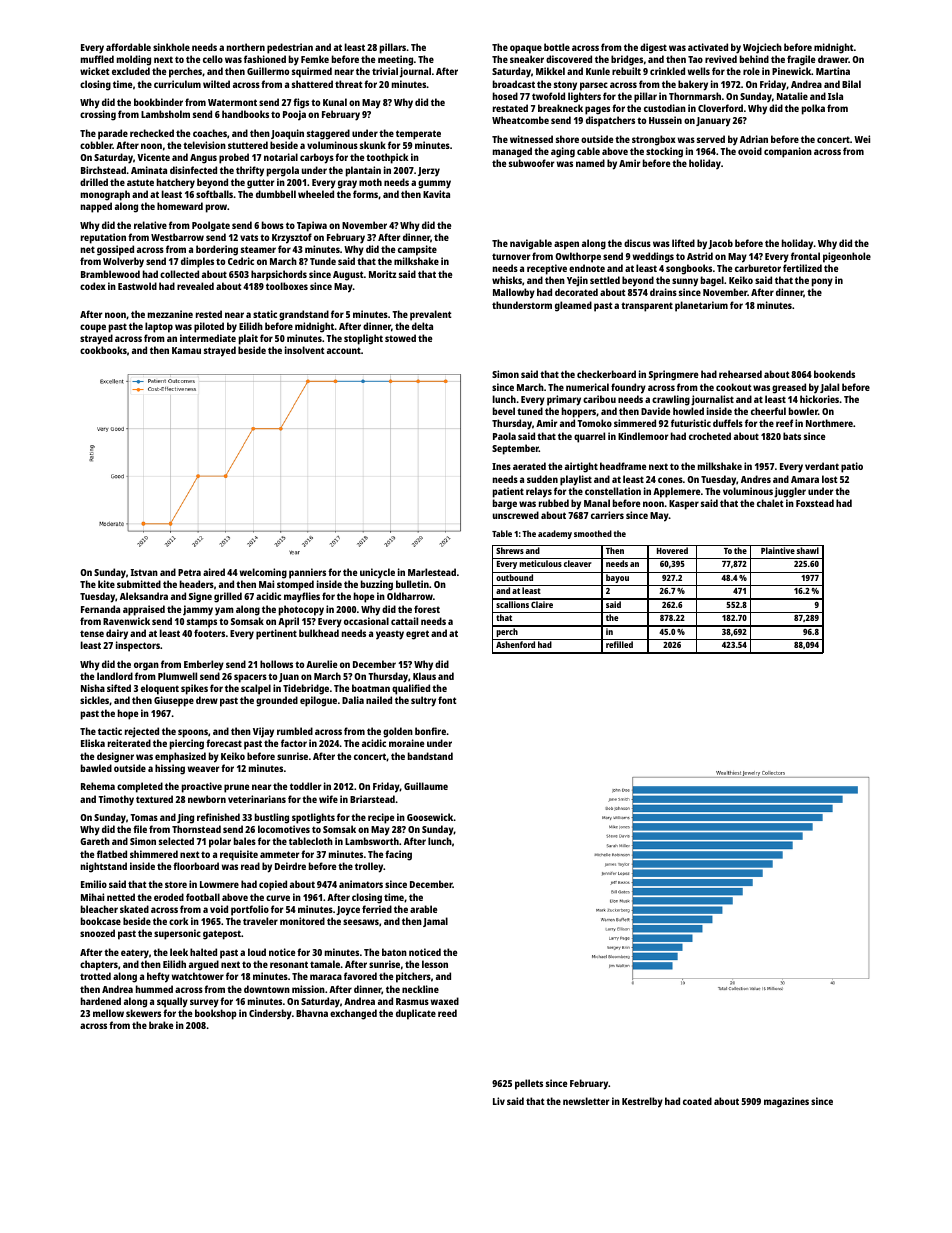 The height and width of the image is (1233, 952). Describe the element at coordinates (305, 350) in the image. I see `insolvent` at that location.
